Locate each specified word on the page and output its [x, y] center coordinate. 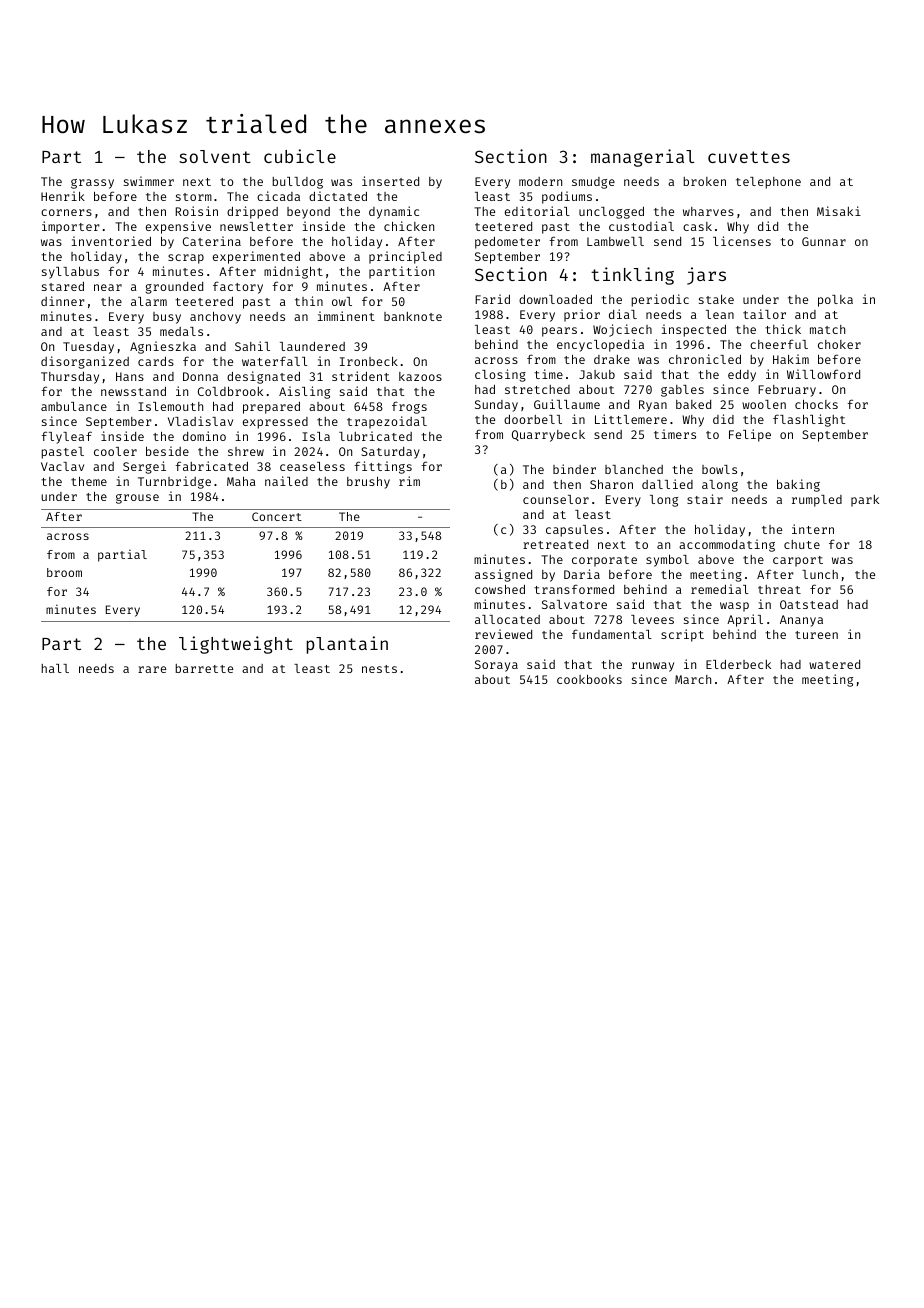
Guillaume [567, 404]
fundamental [612, 634]
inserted [390, 181]
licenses [742, 241]
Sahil [252, 346]
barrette [204, 668]
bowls [719, 469]
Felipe [750, 435]
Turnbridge [174, 482]
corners [66, 212]
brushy [368, 483]
